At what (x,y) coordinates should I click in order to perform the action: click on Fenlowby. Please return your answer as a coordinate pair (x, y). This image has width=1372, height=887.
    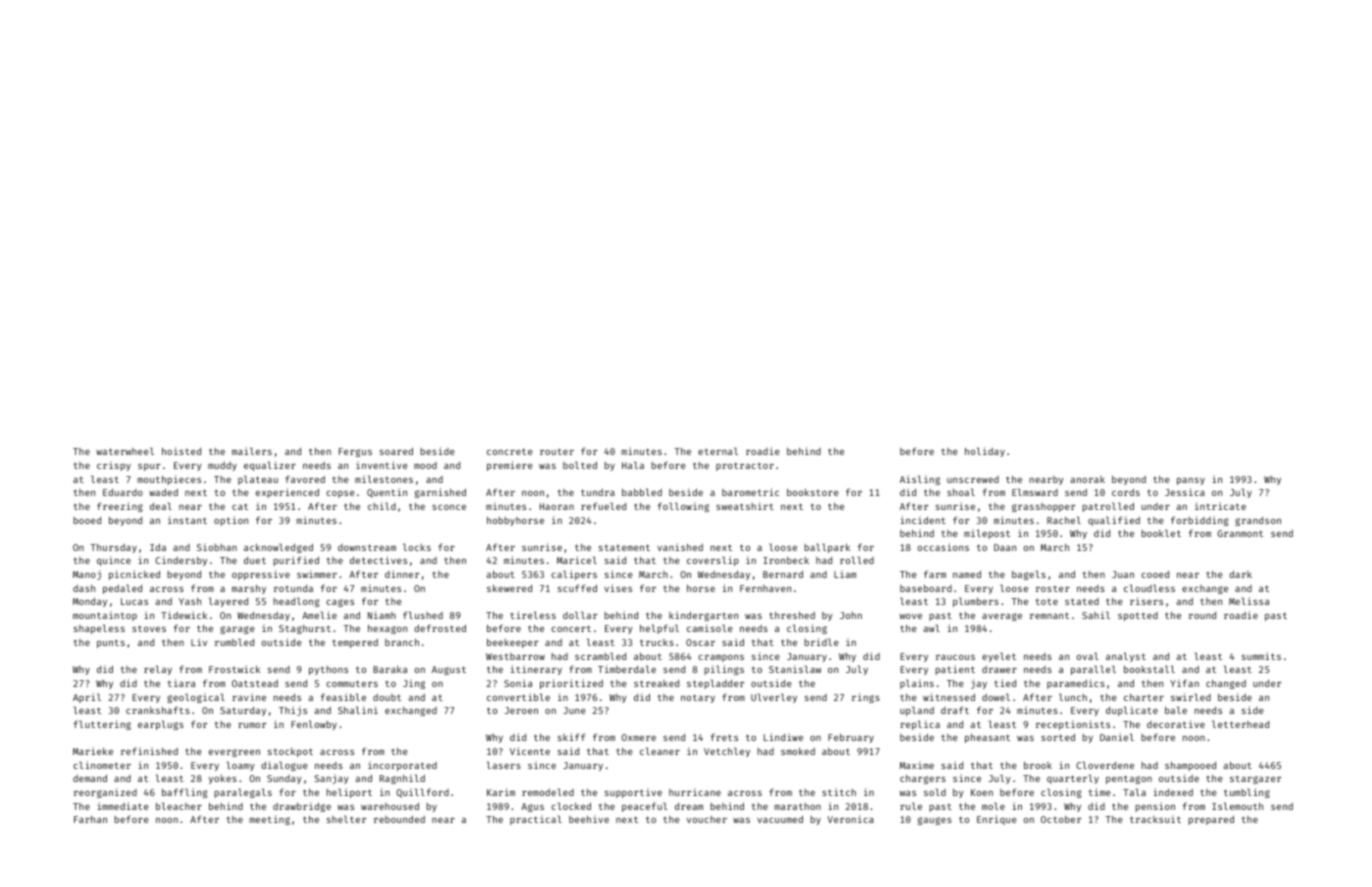
    Looking at the image, I should click on (314, 725).
